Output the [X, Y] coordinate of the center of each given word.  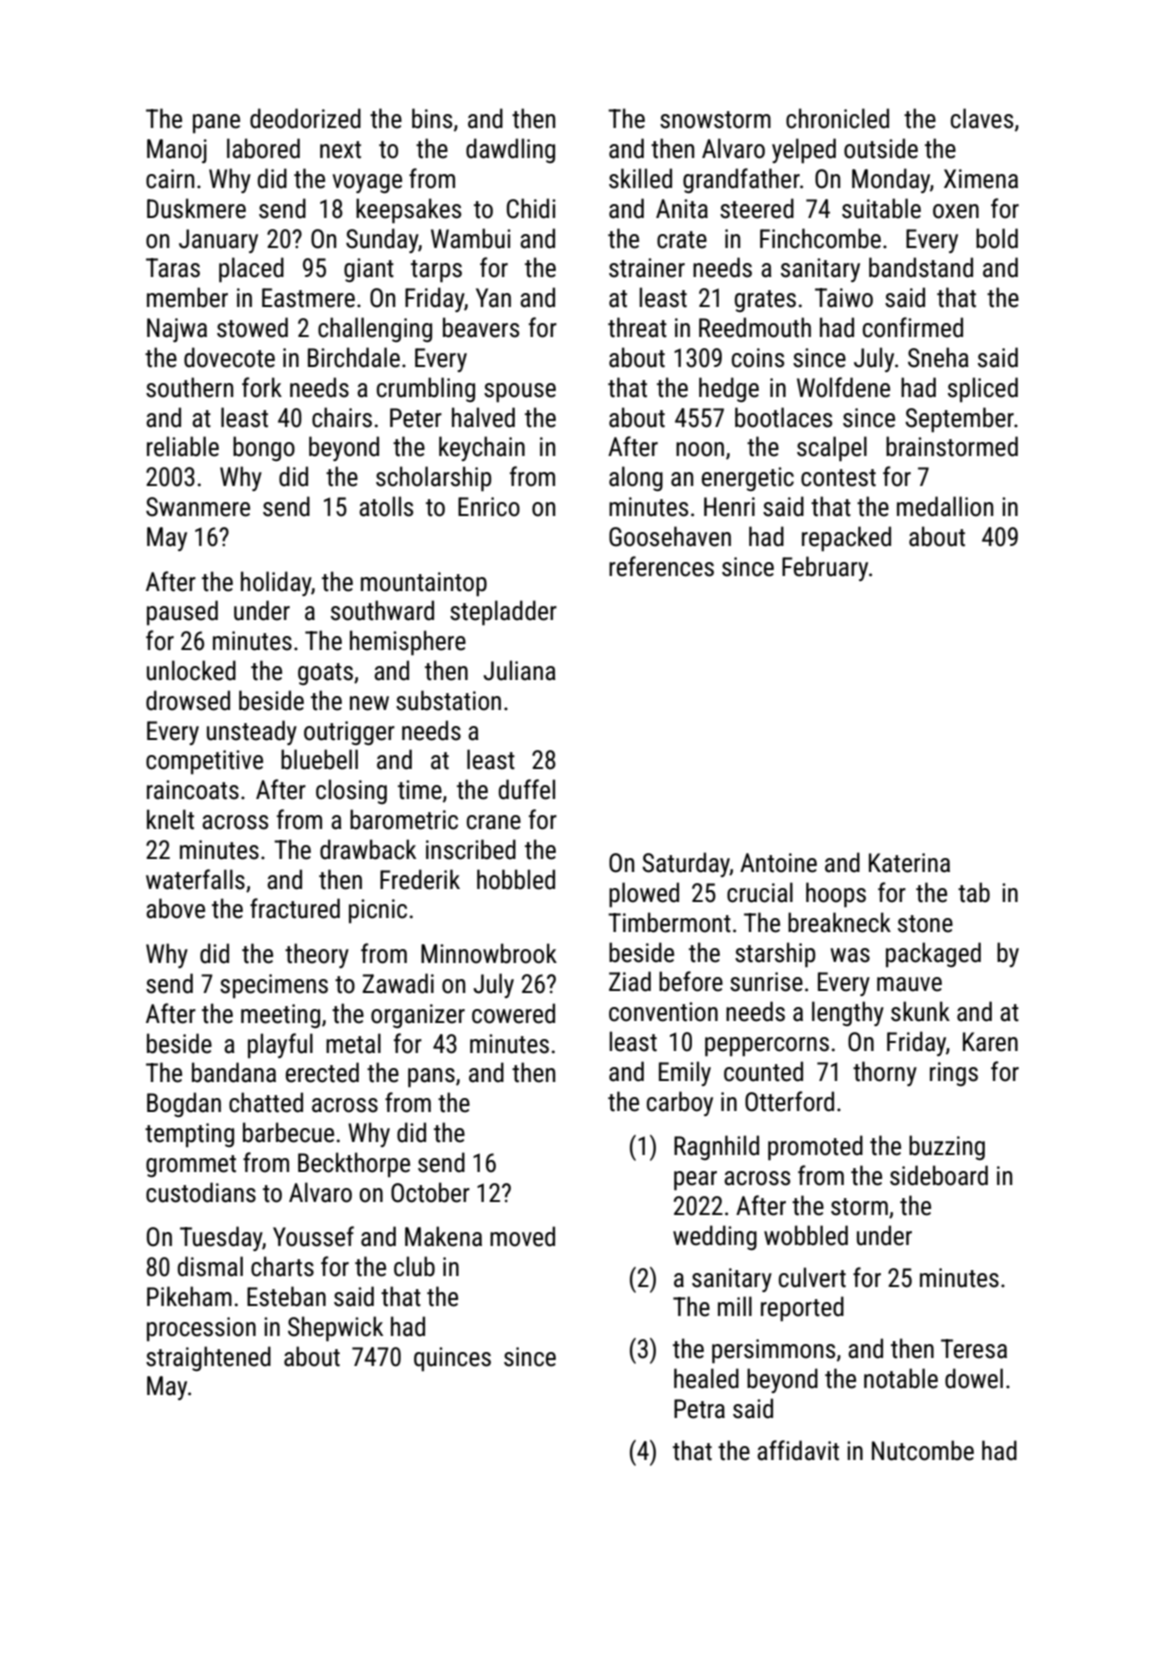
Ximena [981, 179]
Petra [699, 1409]
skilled [640, 178]
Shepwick [335, 1328]
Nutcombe [923, 1450]
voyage [367, 183]
